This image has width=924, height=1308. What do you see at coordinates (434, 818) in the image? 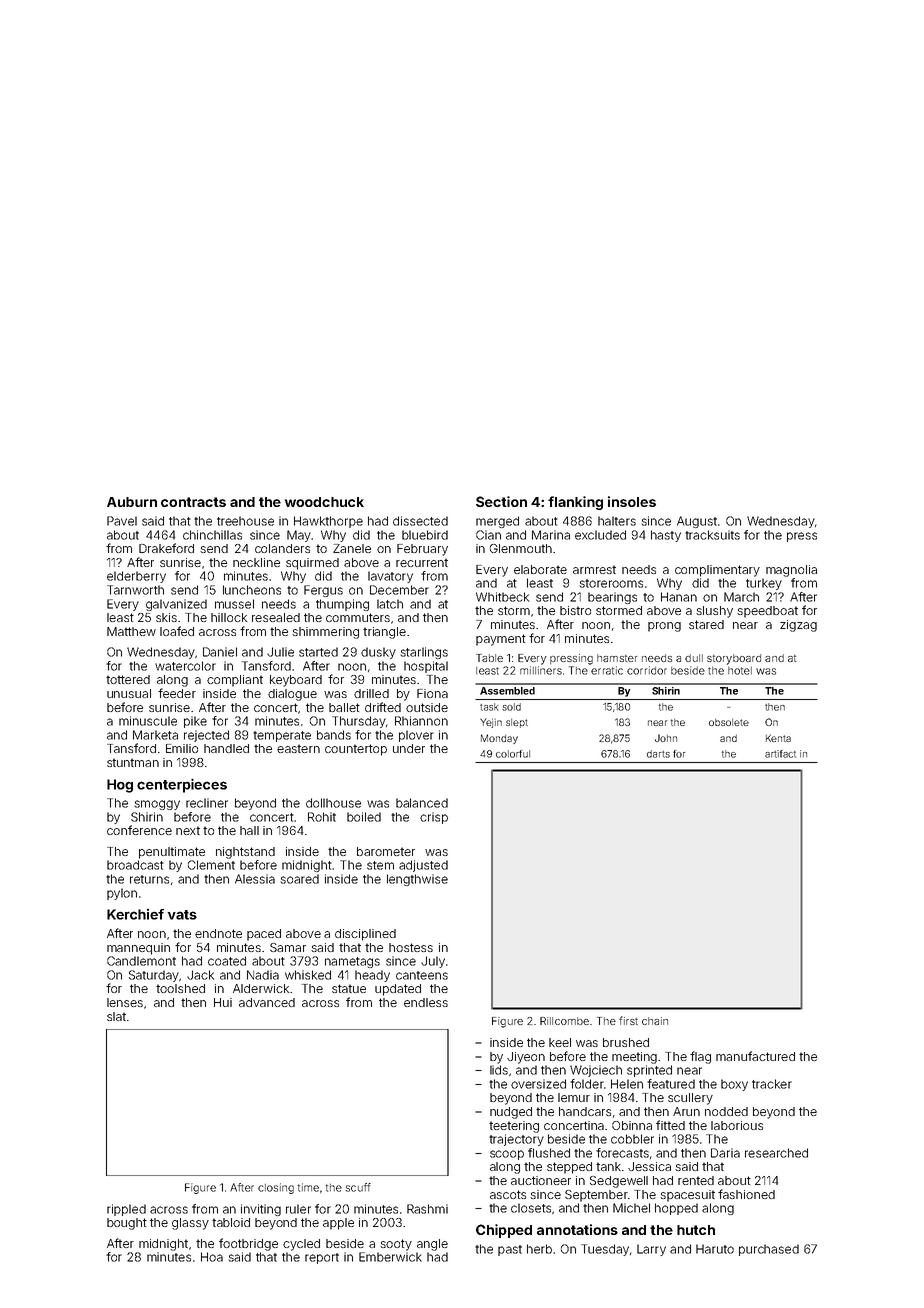
I see `crisp` at bounding box center [434, 818].
